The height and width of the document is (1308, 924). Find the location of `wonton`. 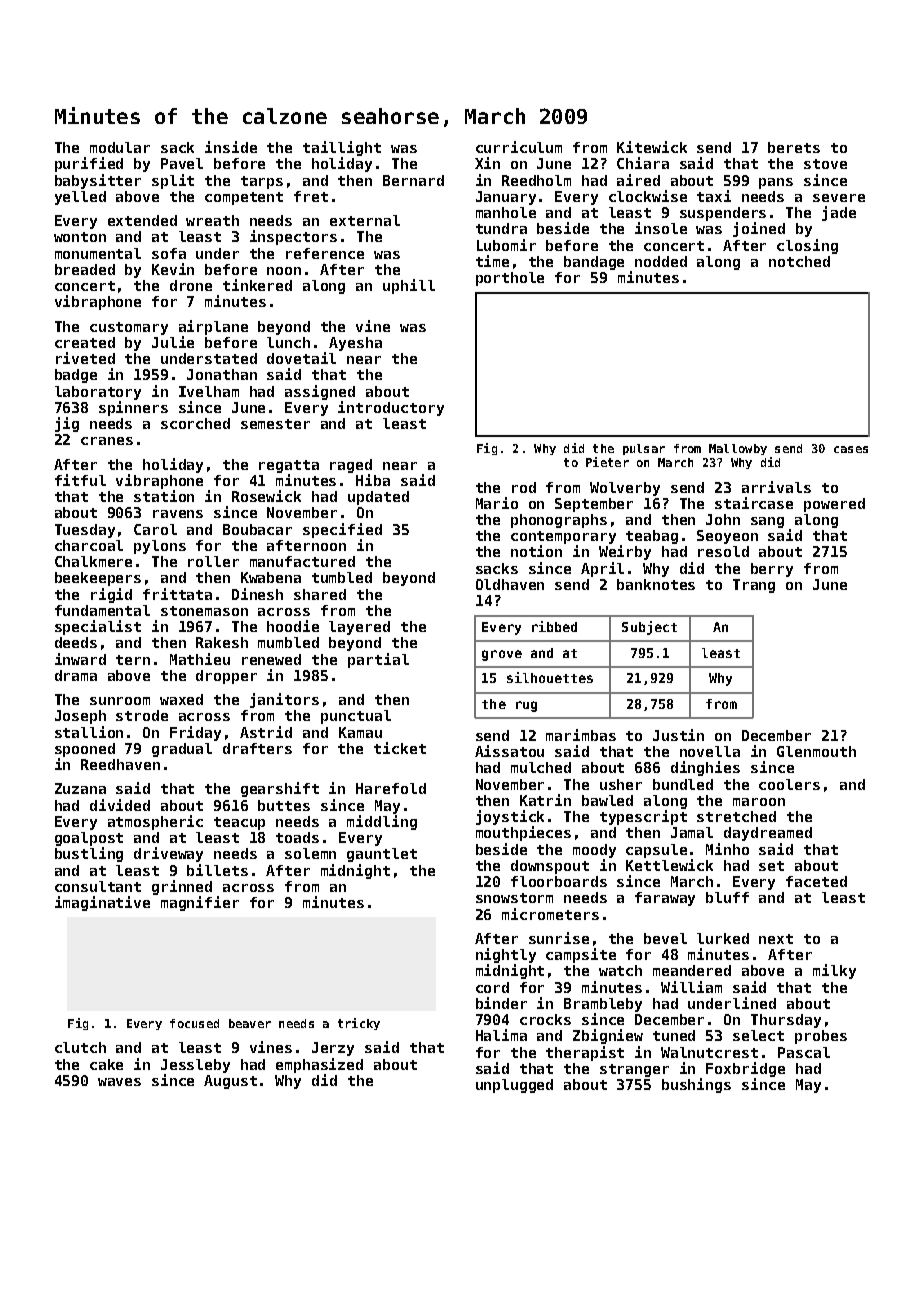

wonton is located at coordinates (80, 237).
